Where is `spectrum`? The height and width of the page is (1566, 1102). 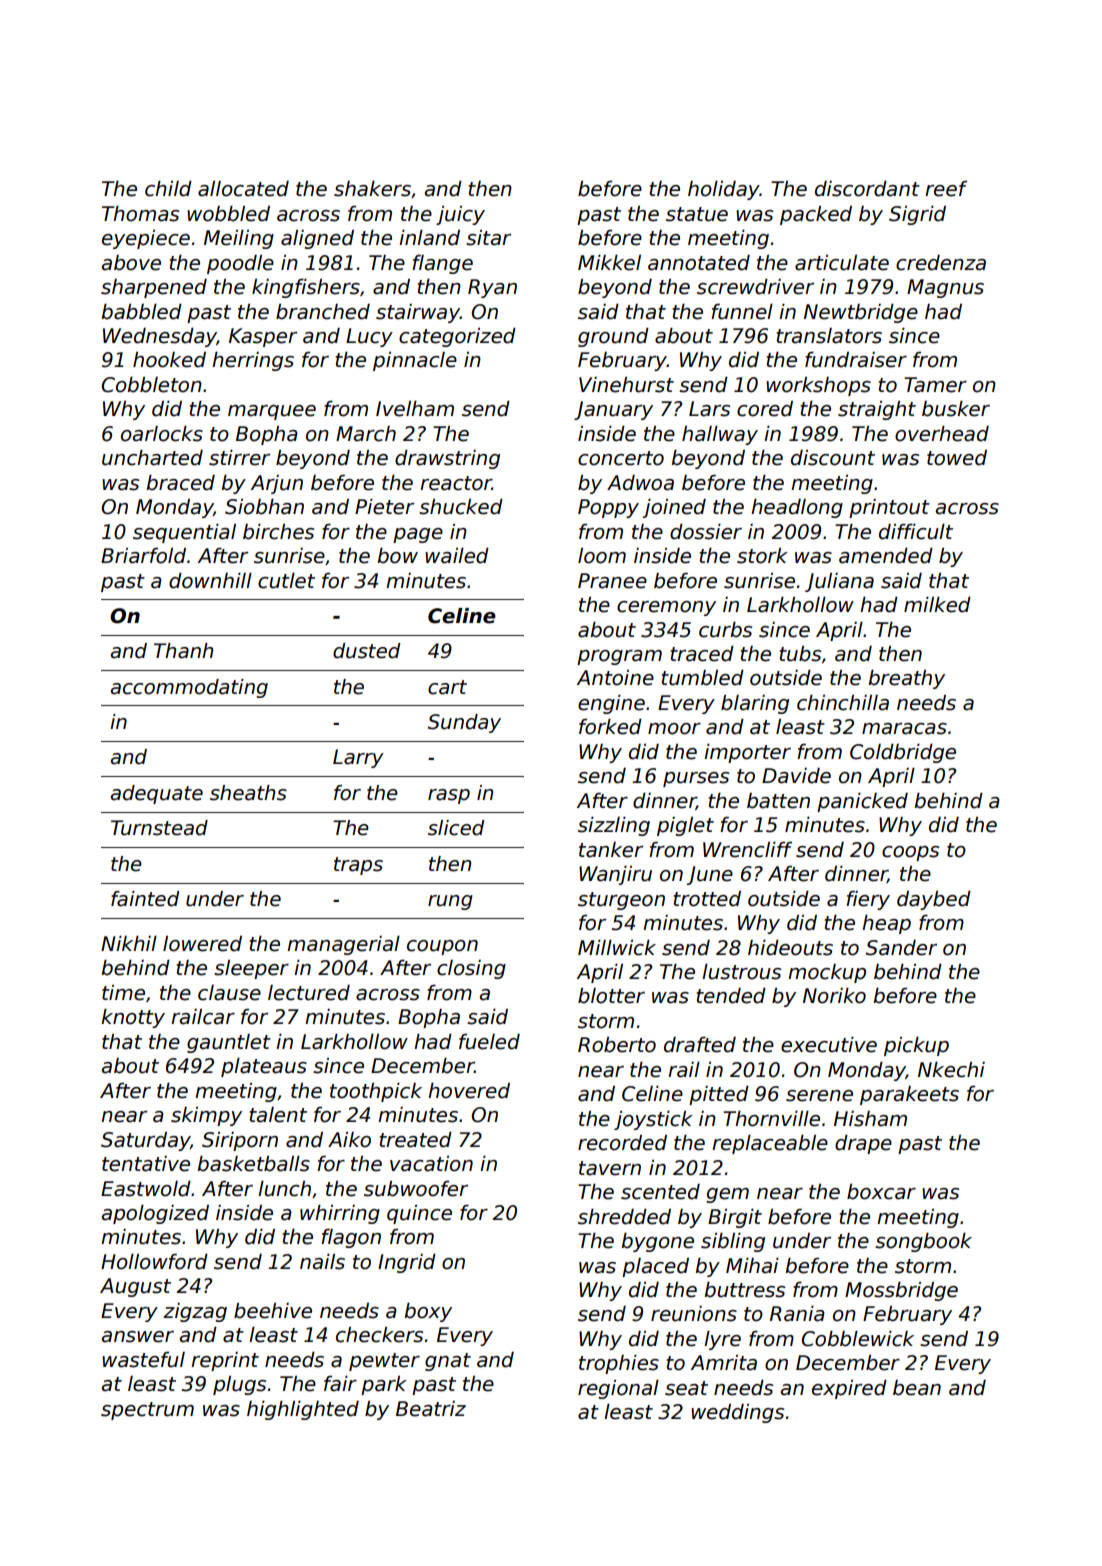
spectrum is located at coordinates (147, 1411).
